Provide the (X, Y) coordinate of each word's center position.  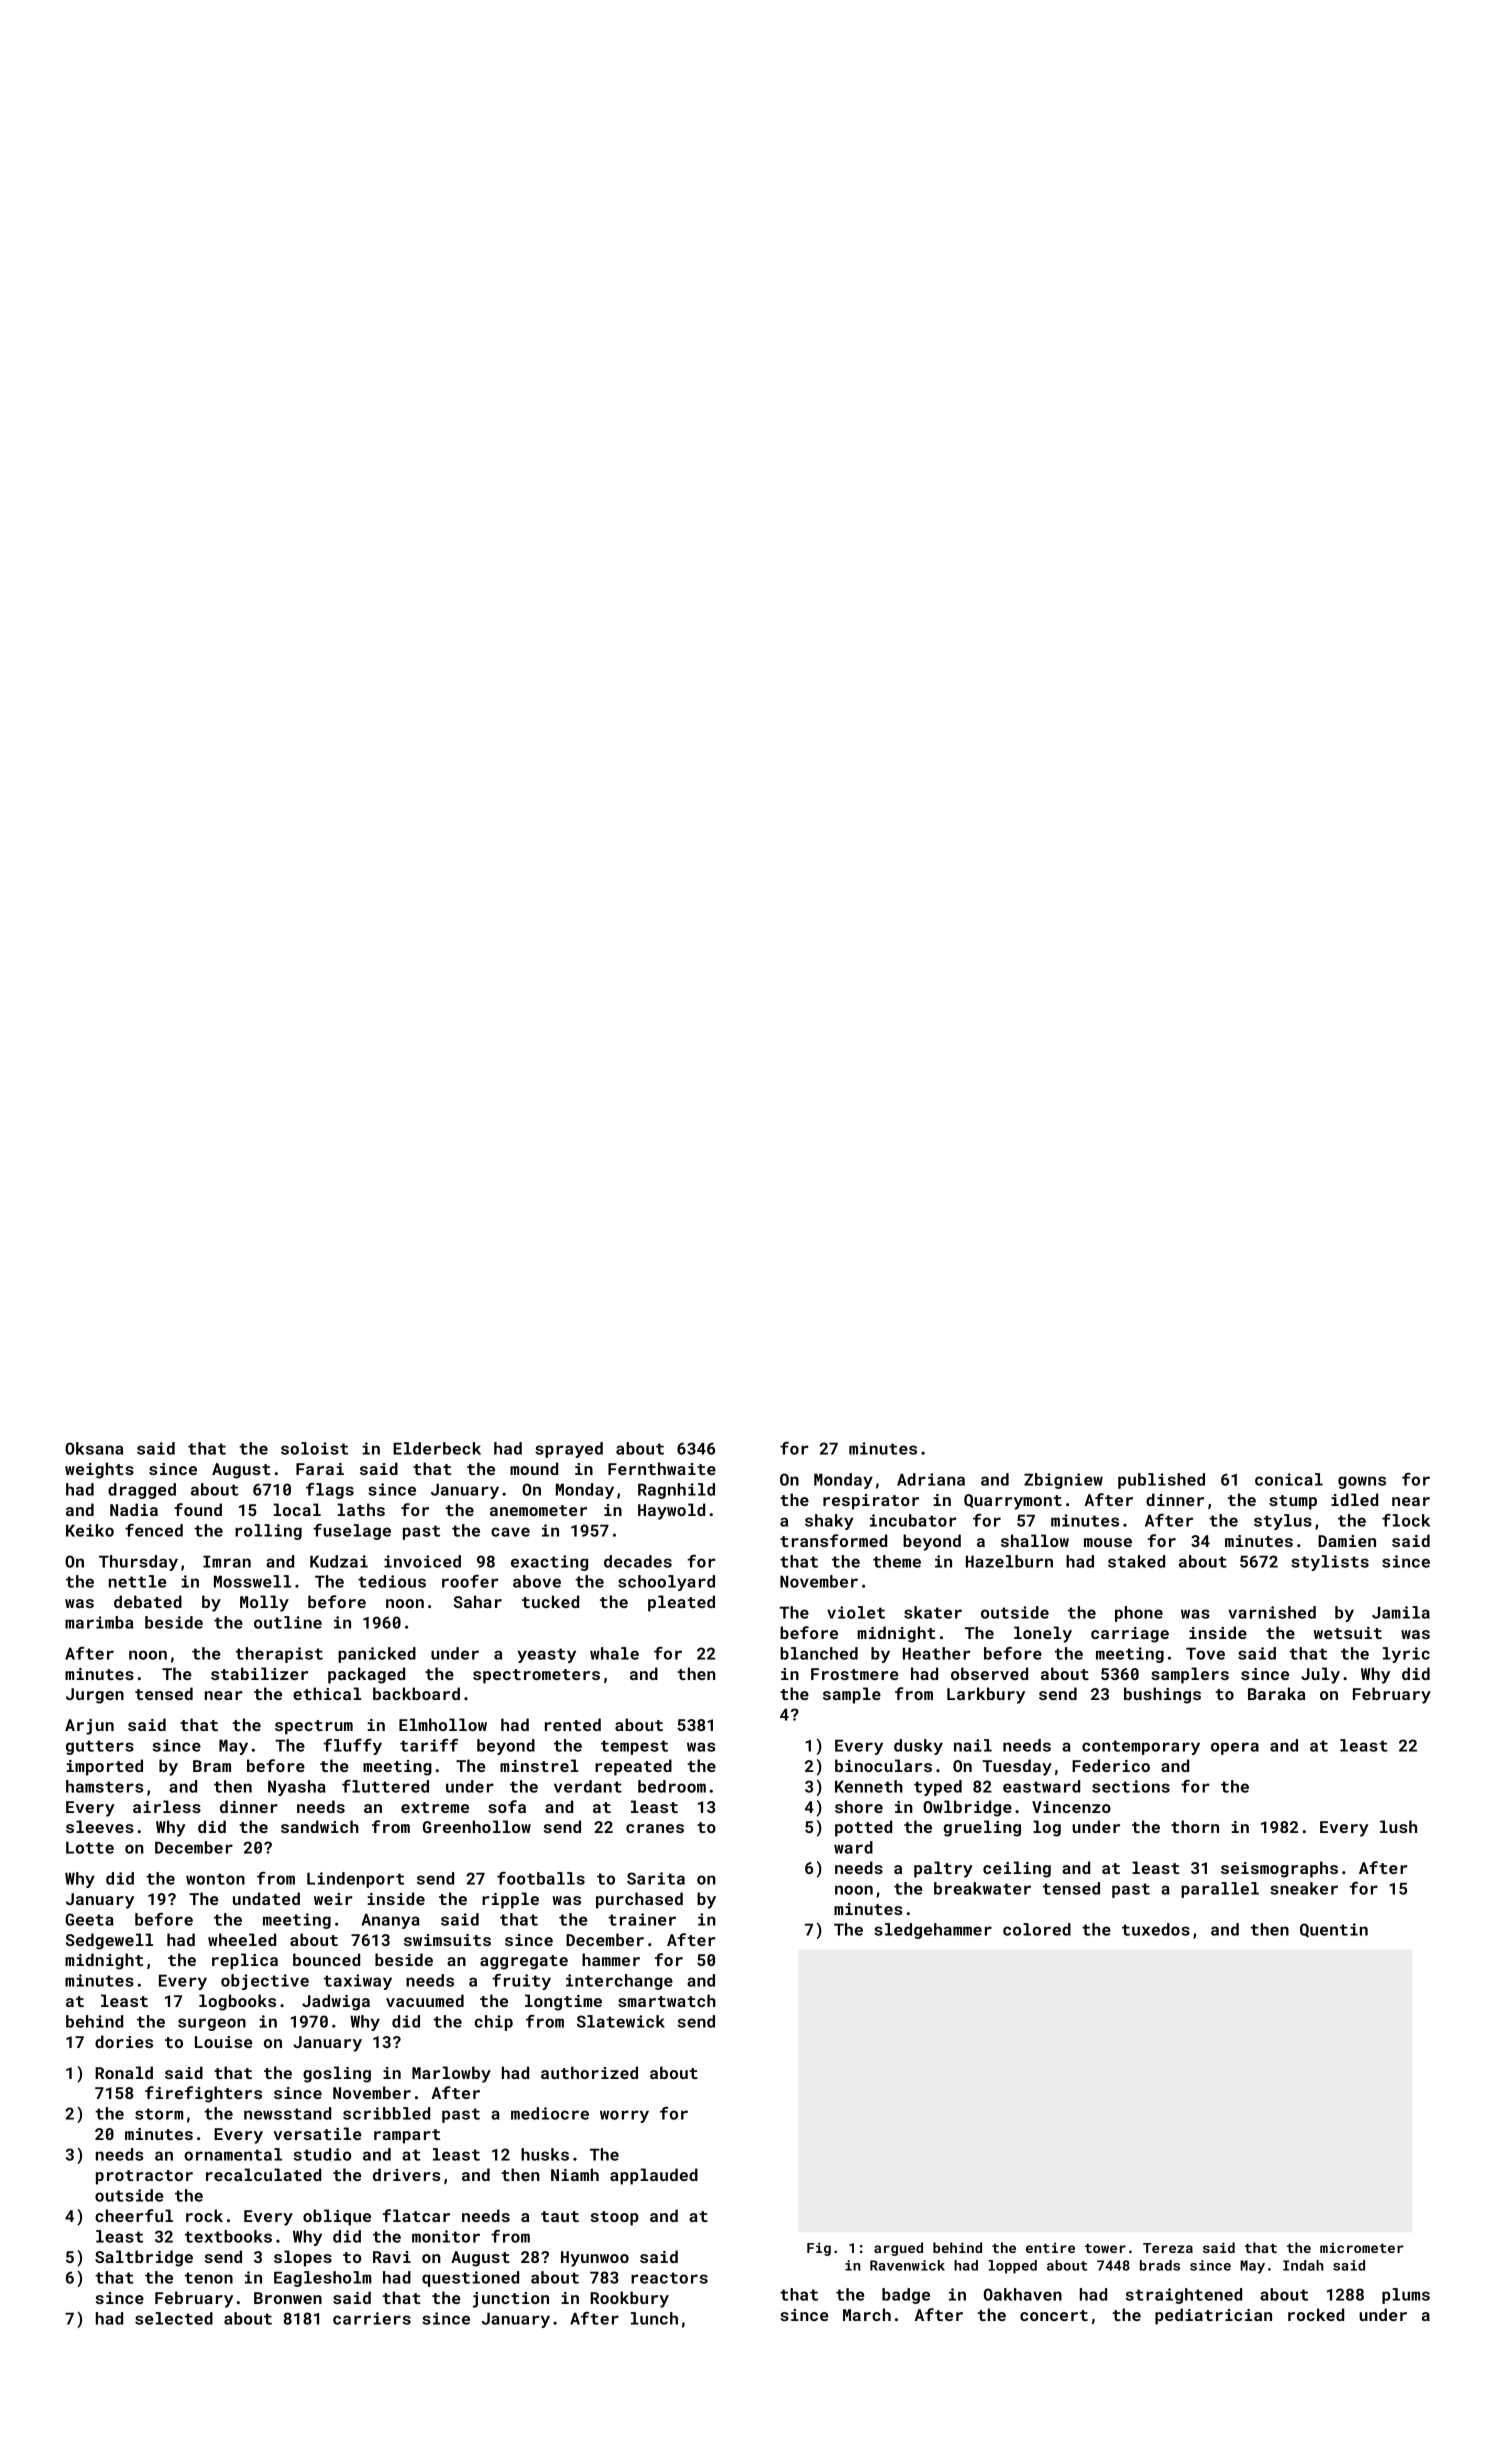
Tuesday (1017, 1767)
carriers (372, 2318)
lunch (654, 2318)
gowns (1362, 1482)
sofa (507, 1806)
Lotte (90, 1847)
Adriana (931, 1479)
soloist (314, 1448)
